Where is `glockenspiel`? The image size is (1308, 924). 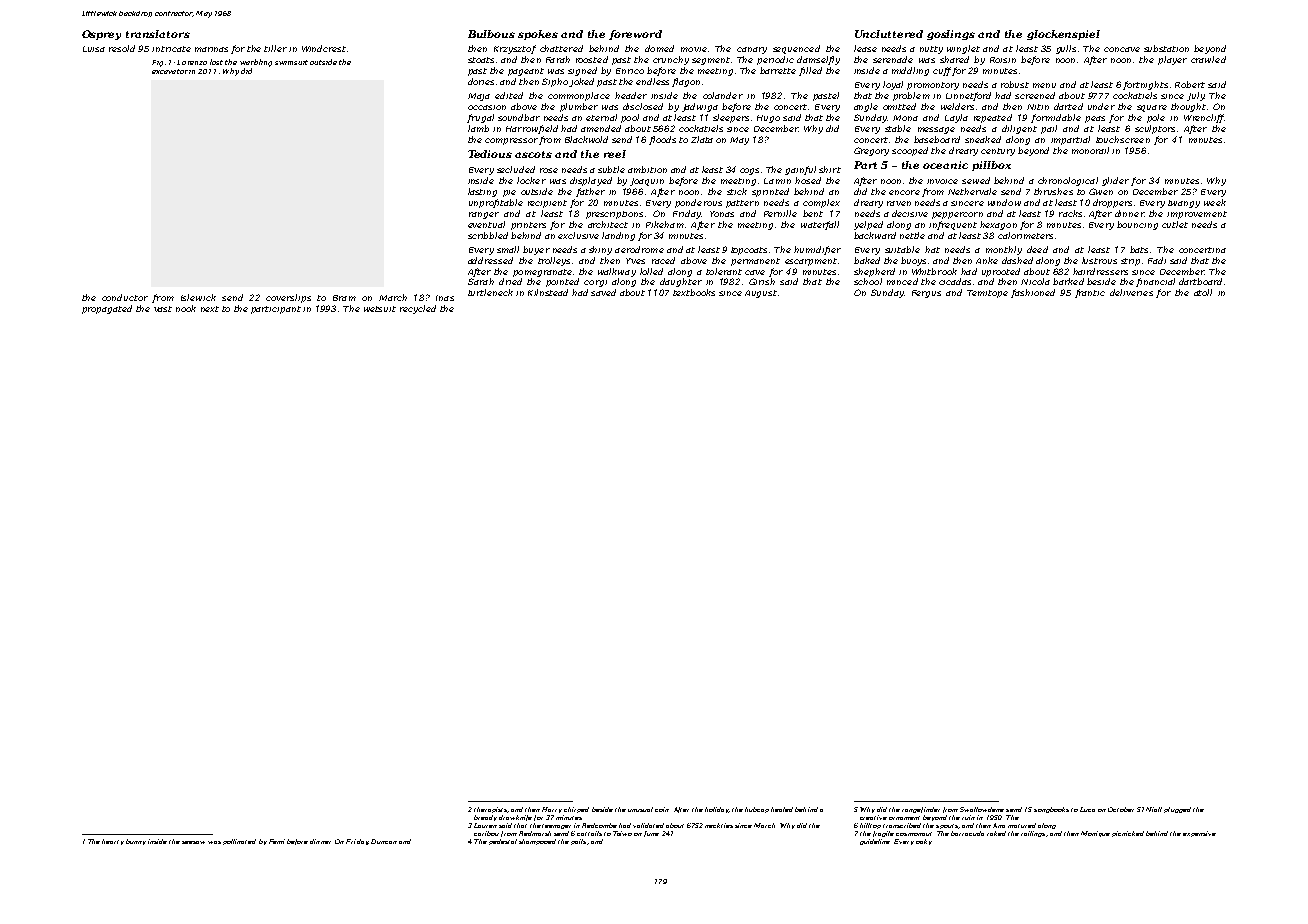
glockenspiel is located at coordinates (1063, 35).
